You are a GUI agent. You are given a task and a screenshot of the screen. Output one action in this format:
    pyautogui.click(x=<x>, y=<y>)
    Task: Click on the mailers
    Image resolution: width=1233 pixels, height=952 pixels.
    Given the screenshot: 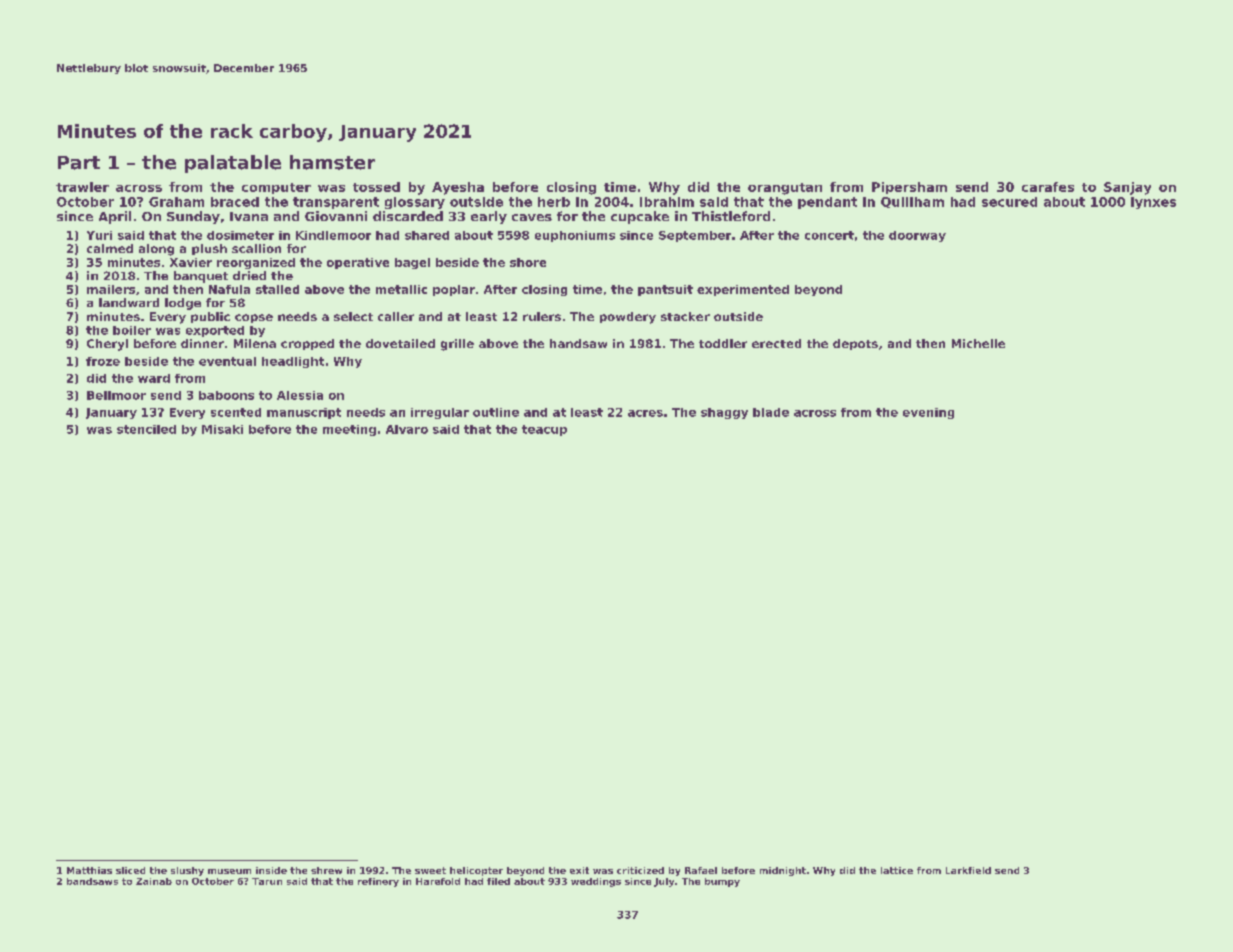 What is the action you would take?
    pyautogui.click(x=111, y=289)
